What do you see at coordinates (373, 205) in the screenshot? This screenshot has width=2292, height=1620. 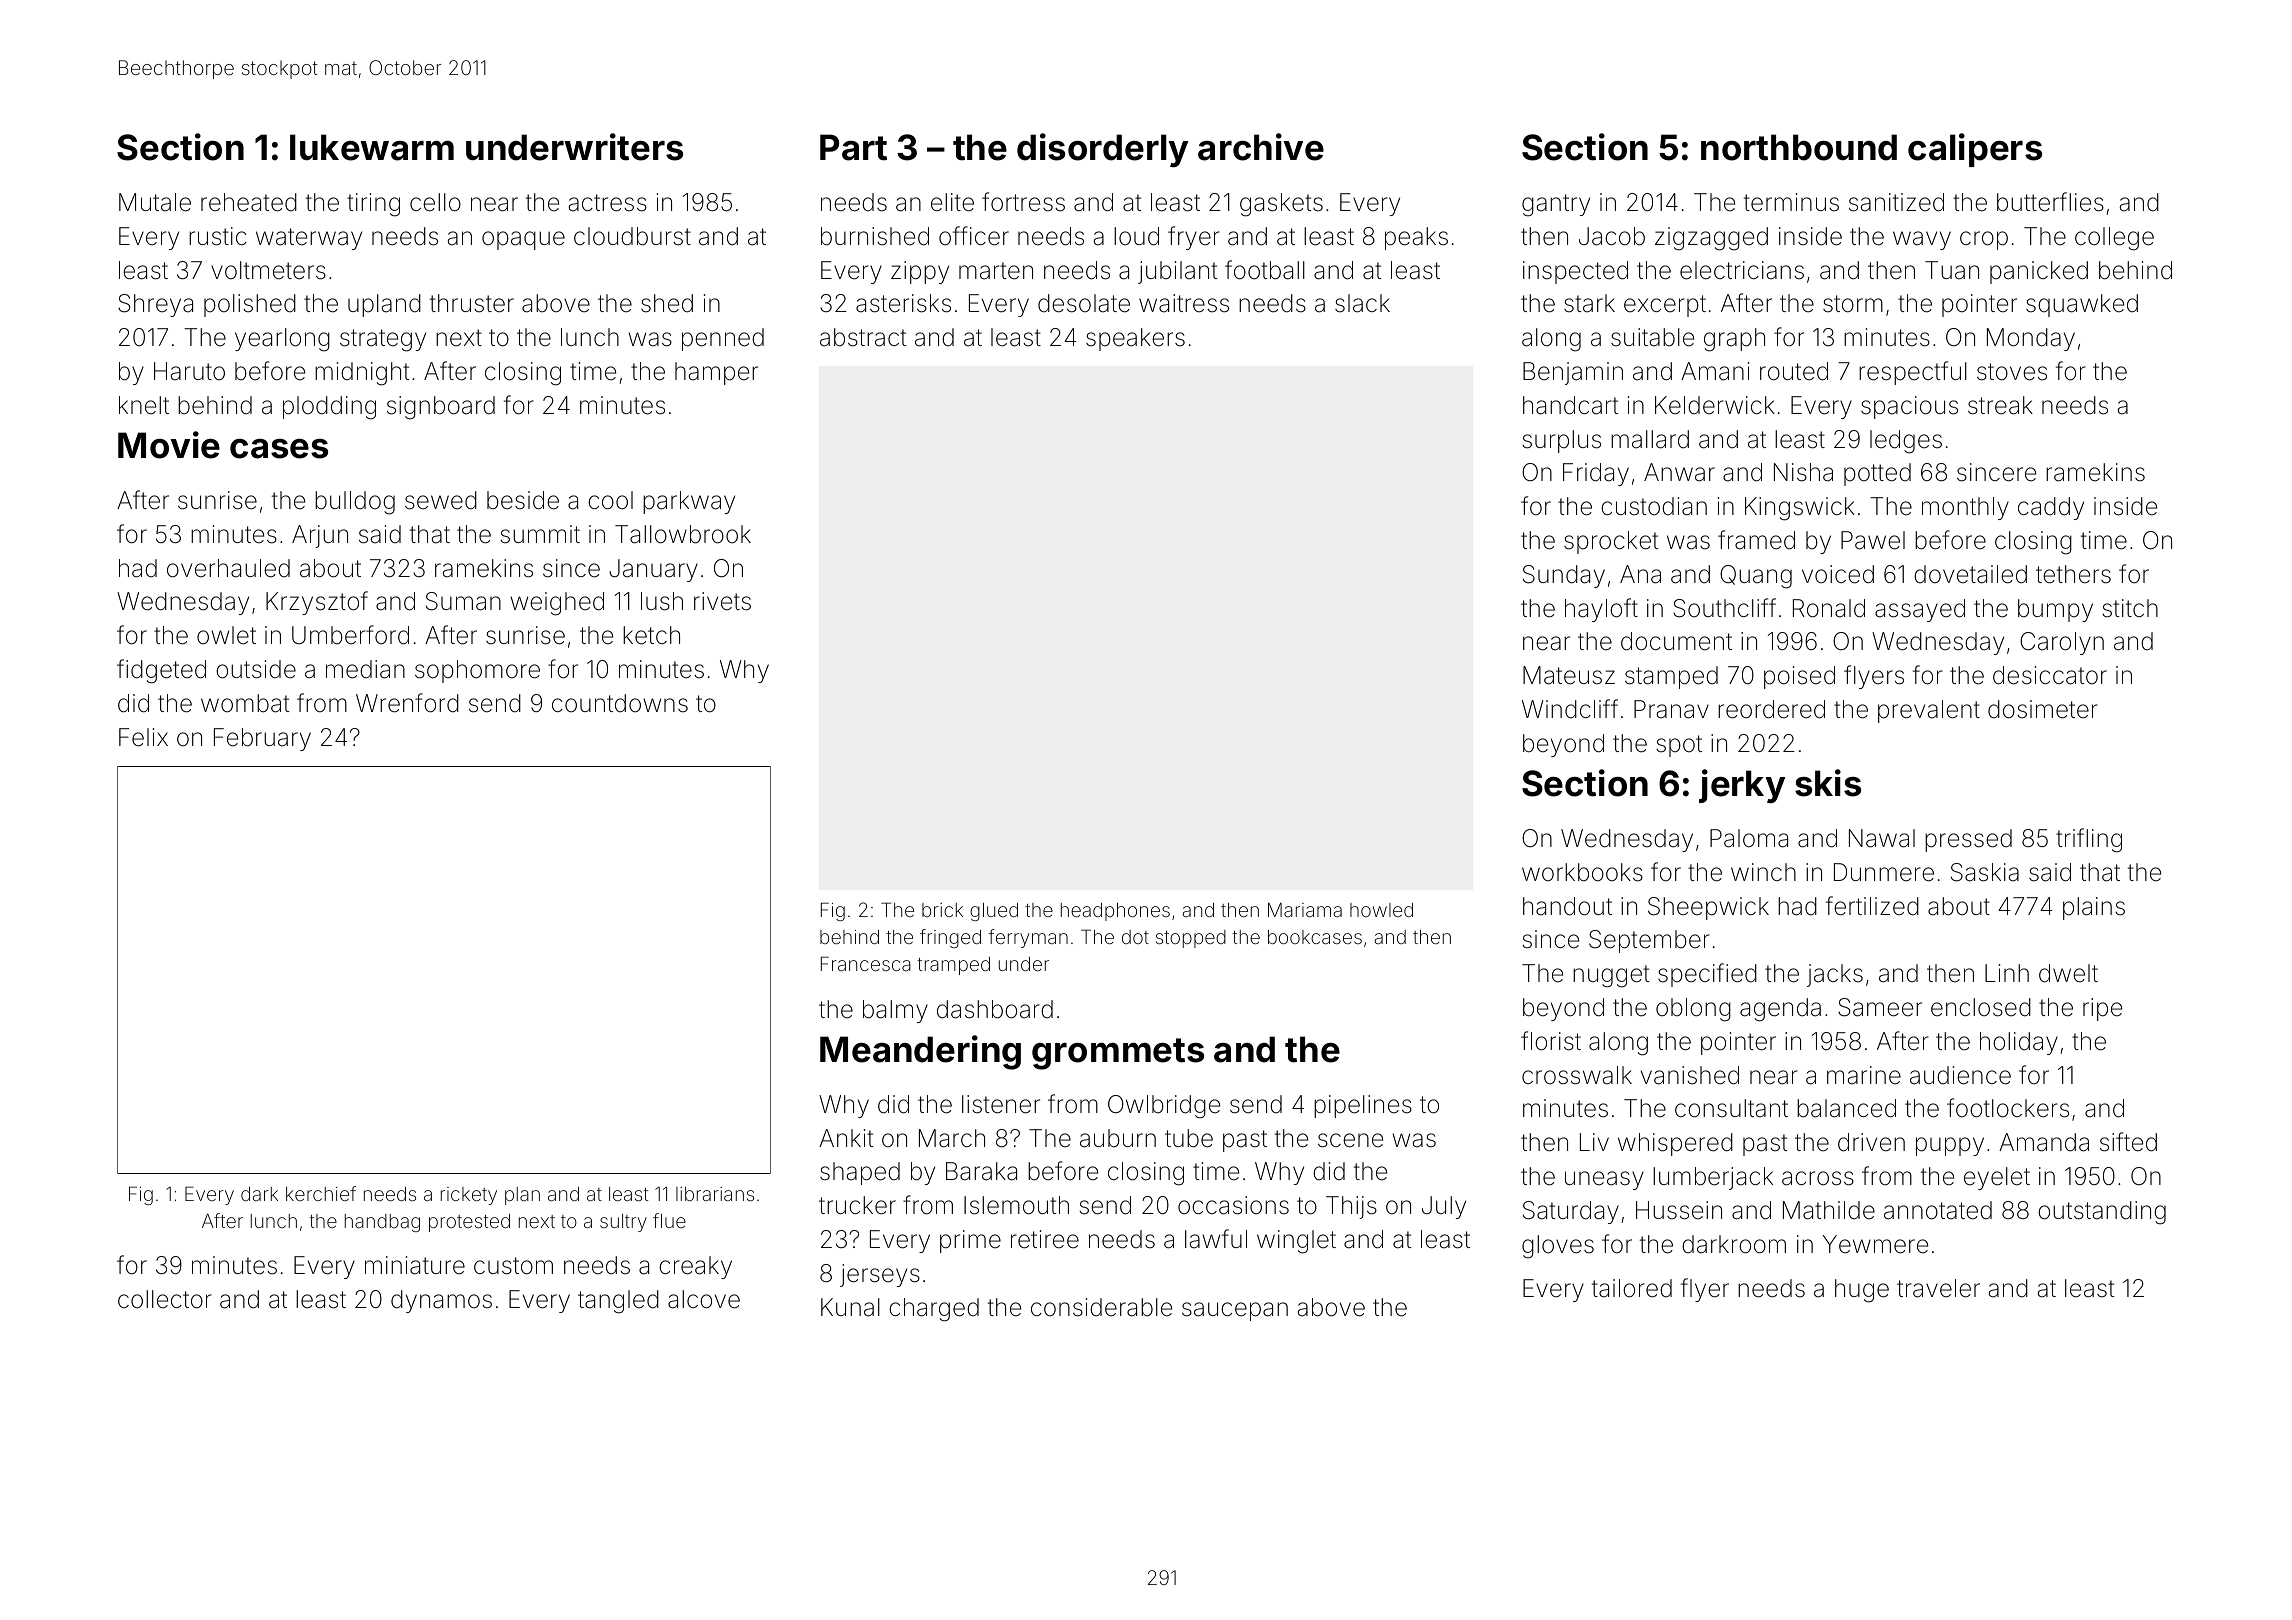 I see `tiring` at bounding box center [373, 205].
